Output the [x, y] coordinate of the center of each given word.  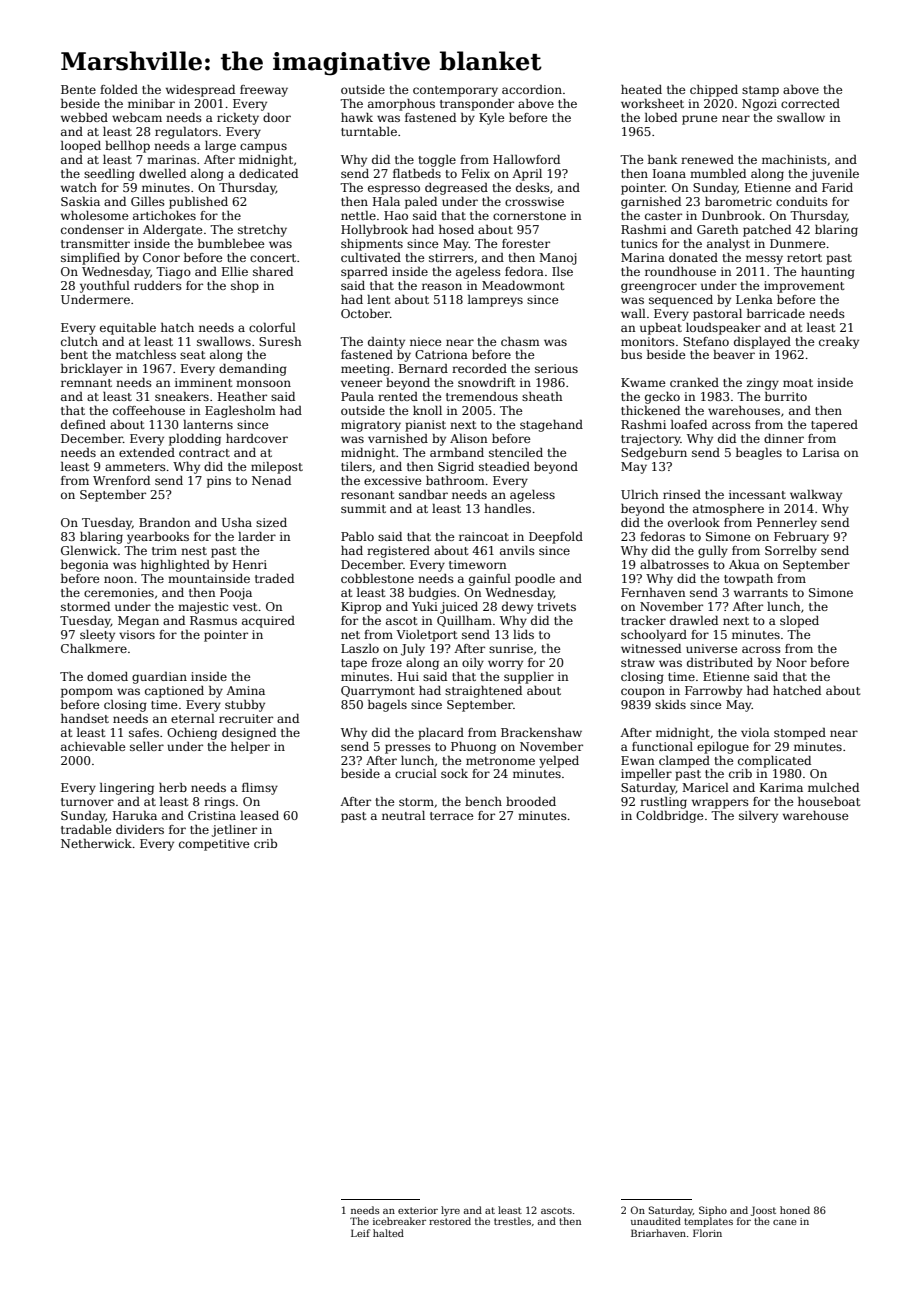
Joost [763, 1211]
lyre [450, 1211]
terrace [451, 816]
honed [795, 1210]
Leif [360, 1233]
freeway [264, 91]
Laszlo [360, 648]
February [801, 538]
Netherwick [96, 843]
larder [257, 536]
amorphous [401, 105]
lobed [661, 117]
